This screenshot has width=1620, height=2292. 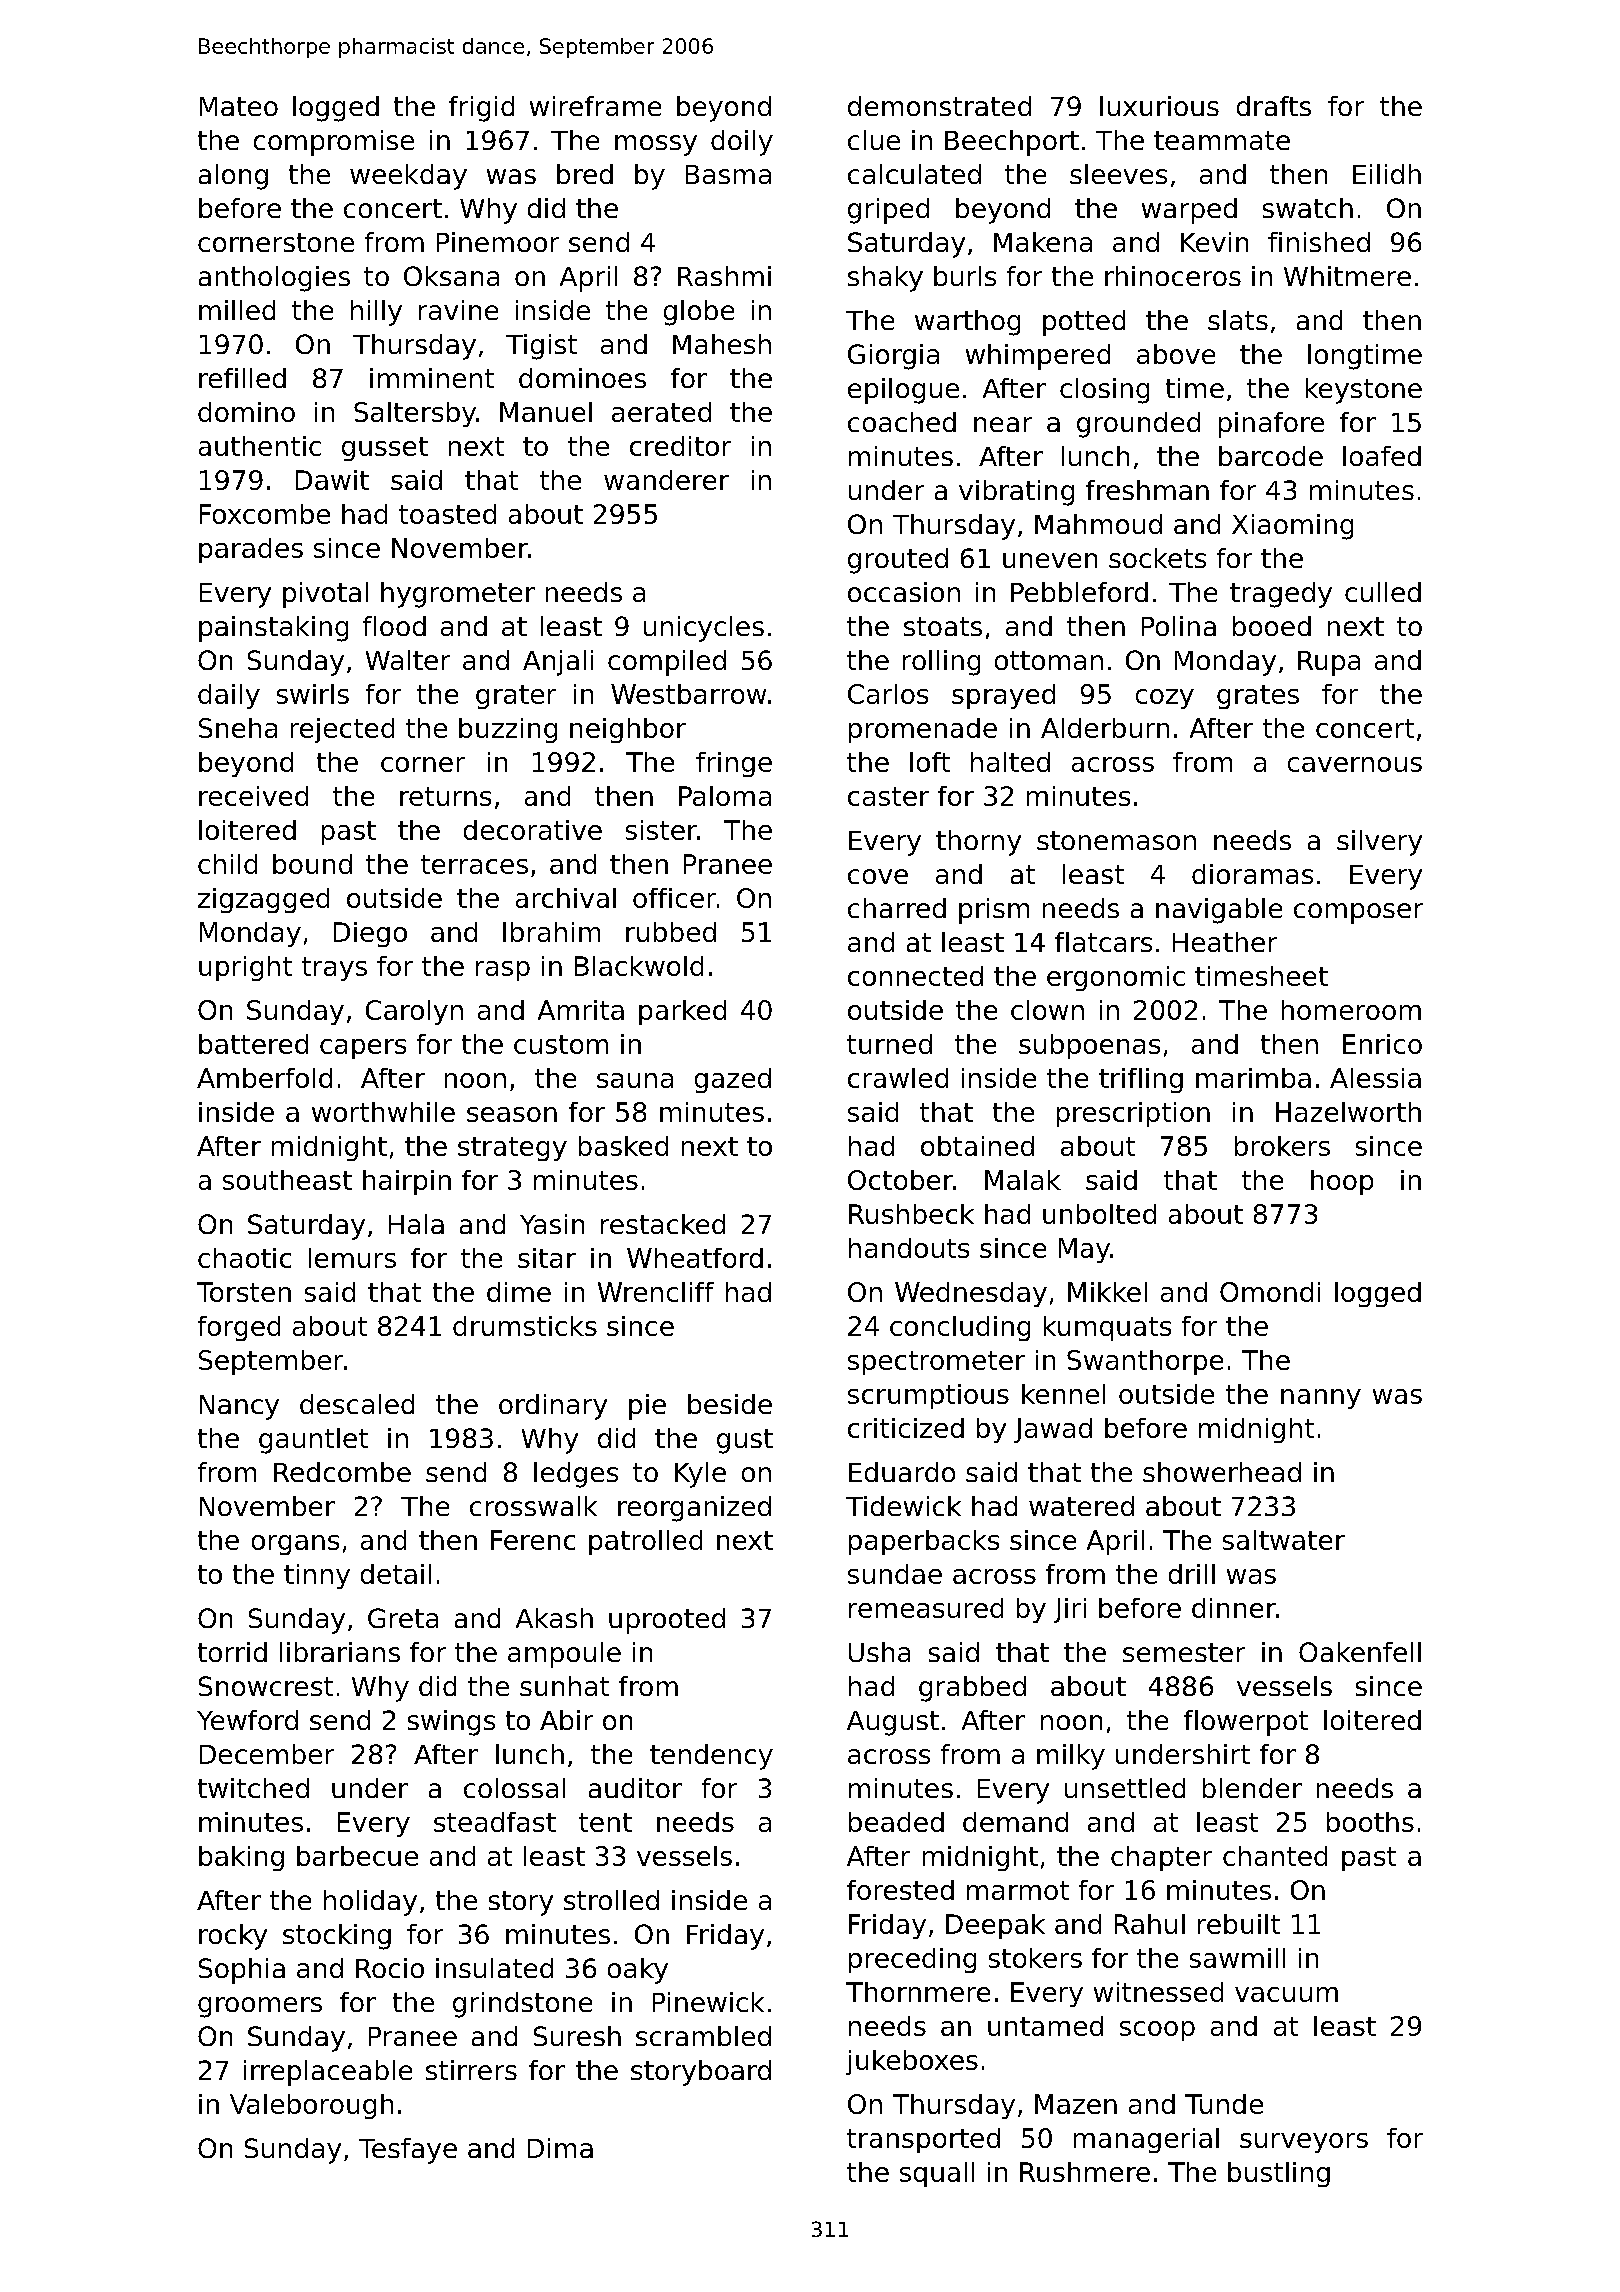 What do you see at coordinates (585, 174) in the screenshot?
I see `bred` at bounding box center [585, 174].
